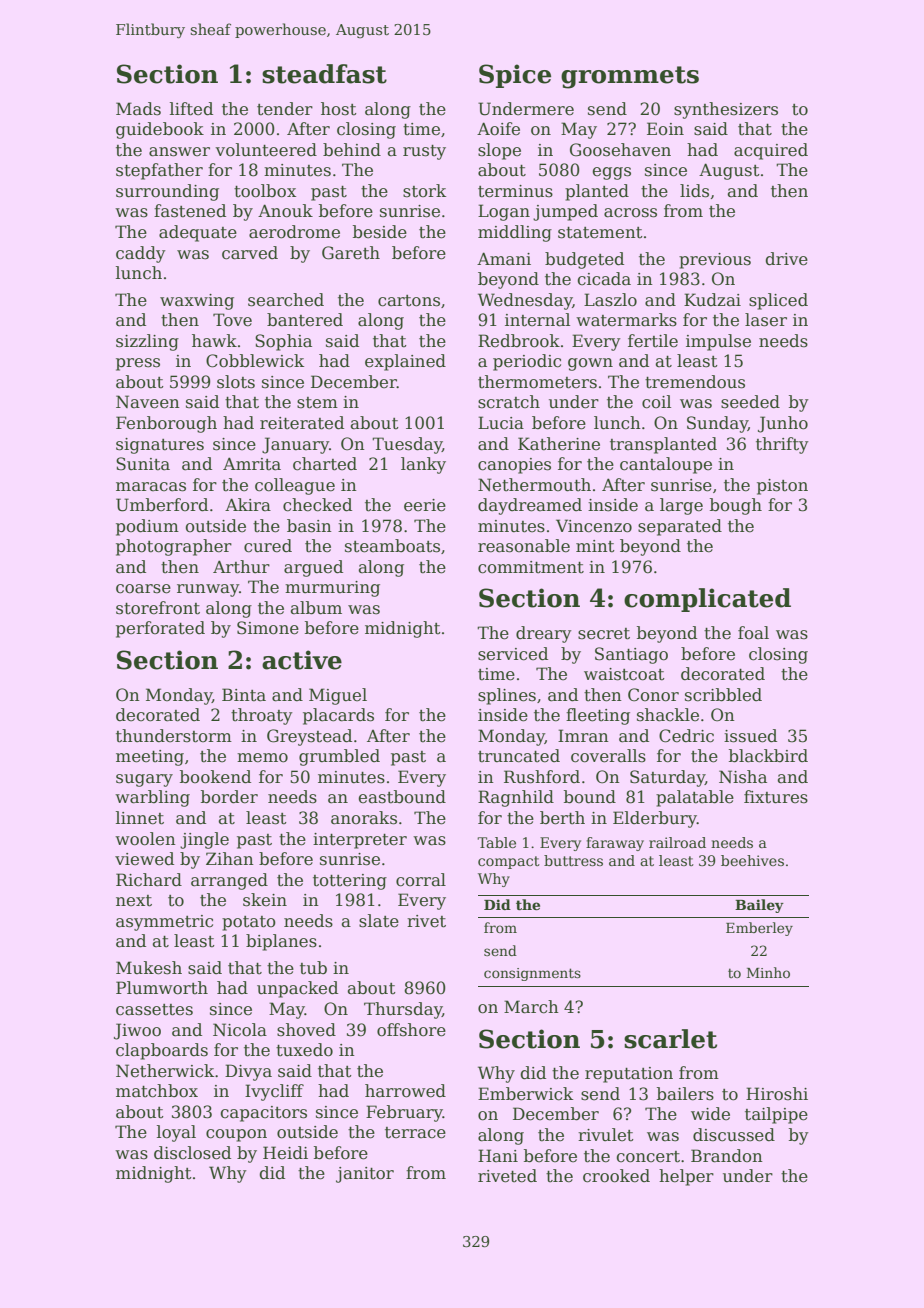 The image size is (924, 1308). What do you see at coordinates (198, 233) in the screenshot?
I see `adequate` at bounding box center [198, 233].
